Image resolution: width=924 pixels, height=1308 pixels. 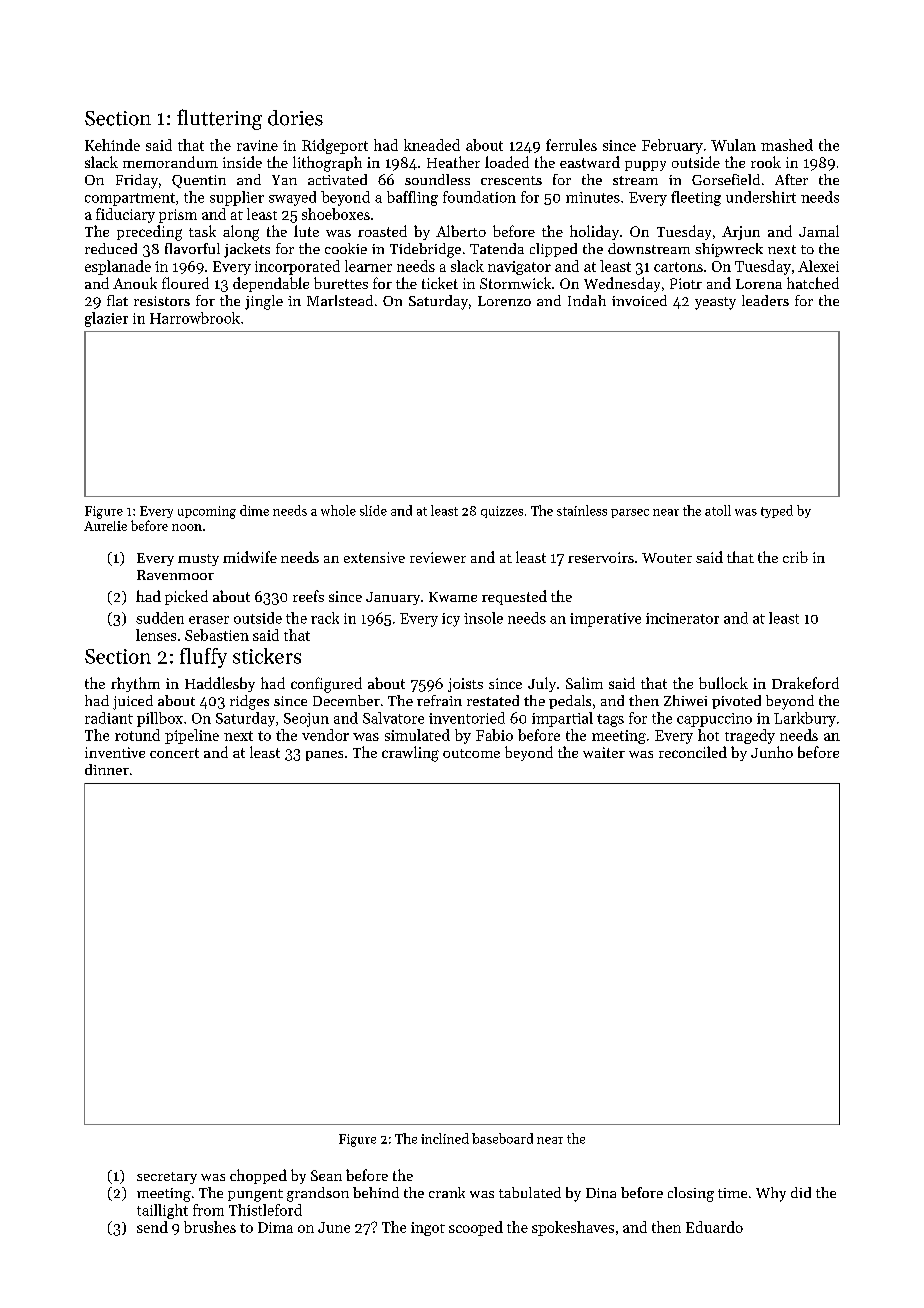 I want to click on waiter, so click(x=604, y=752).
